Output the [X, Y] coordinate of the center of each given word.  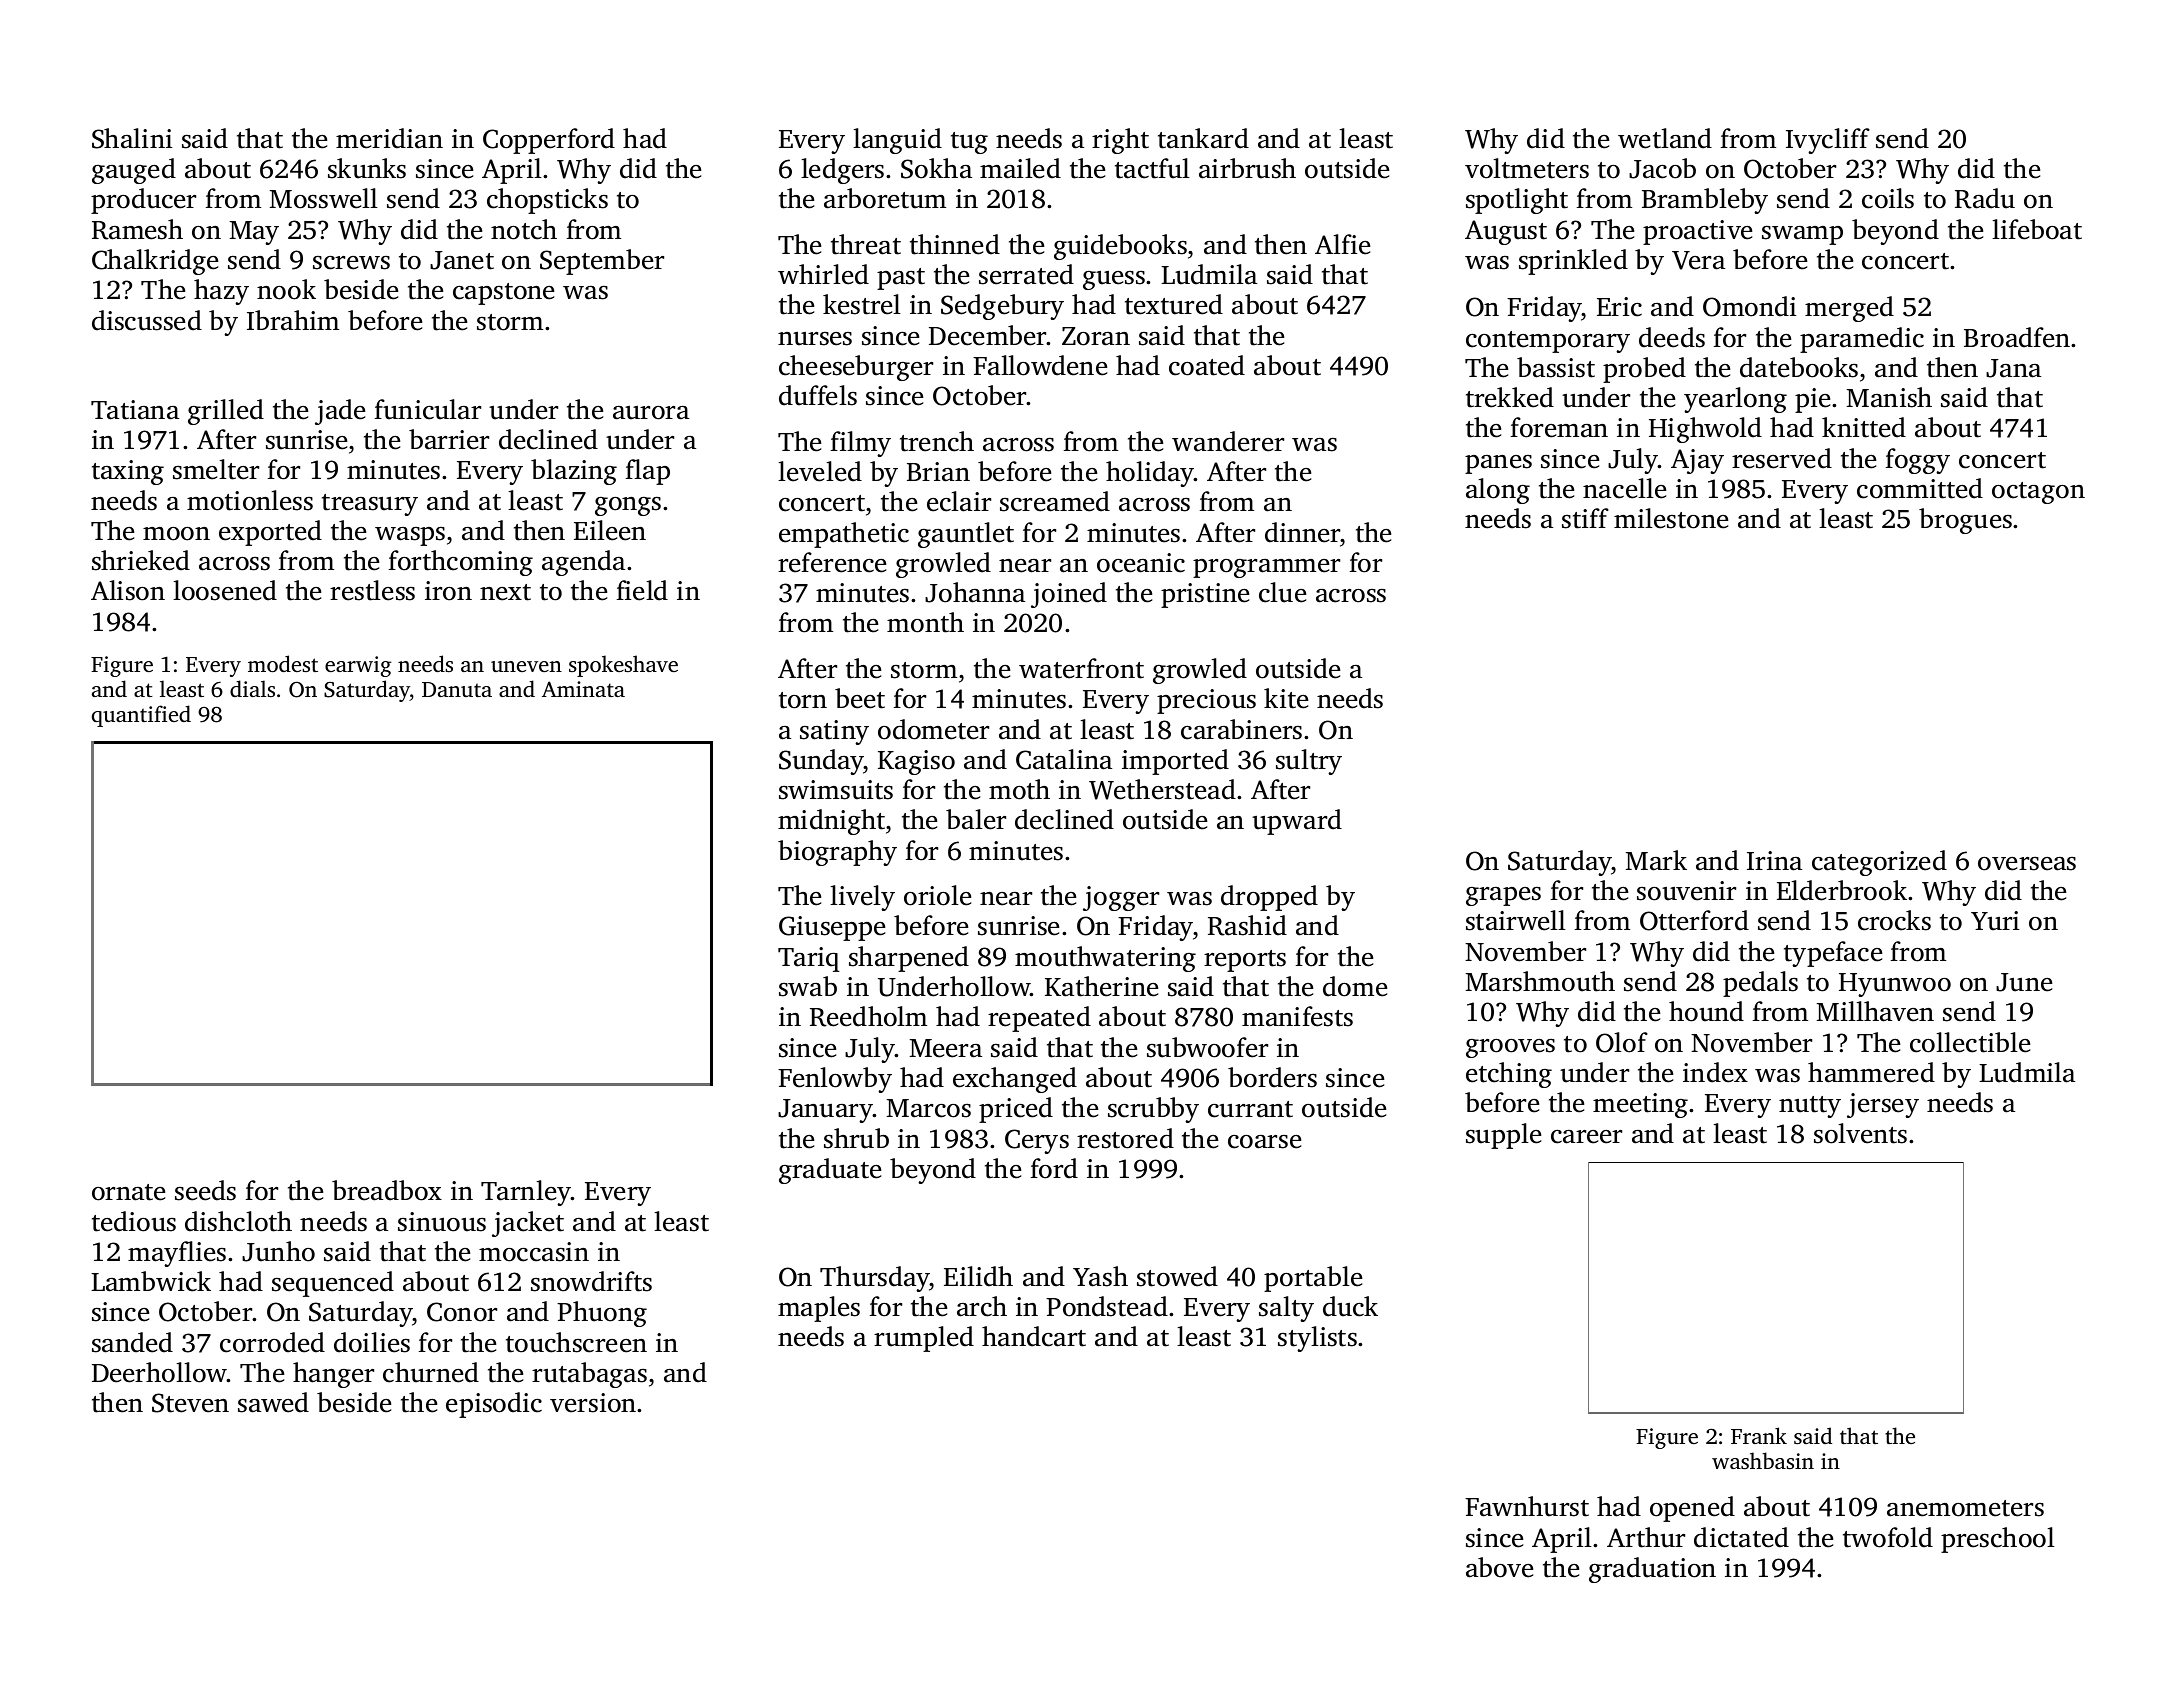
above [1499, 1567]
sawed [273, 1402]
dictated [1741, 1537]
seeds [205, 1190]
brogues [1965, 521]
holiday [1150, 474]
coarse [1264, 1142]
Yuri [1995, 921]
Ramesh [137, 229]
